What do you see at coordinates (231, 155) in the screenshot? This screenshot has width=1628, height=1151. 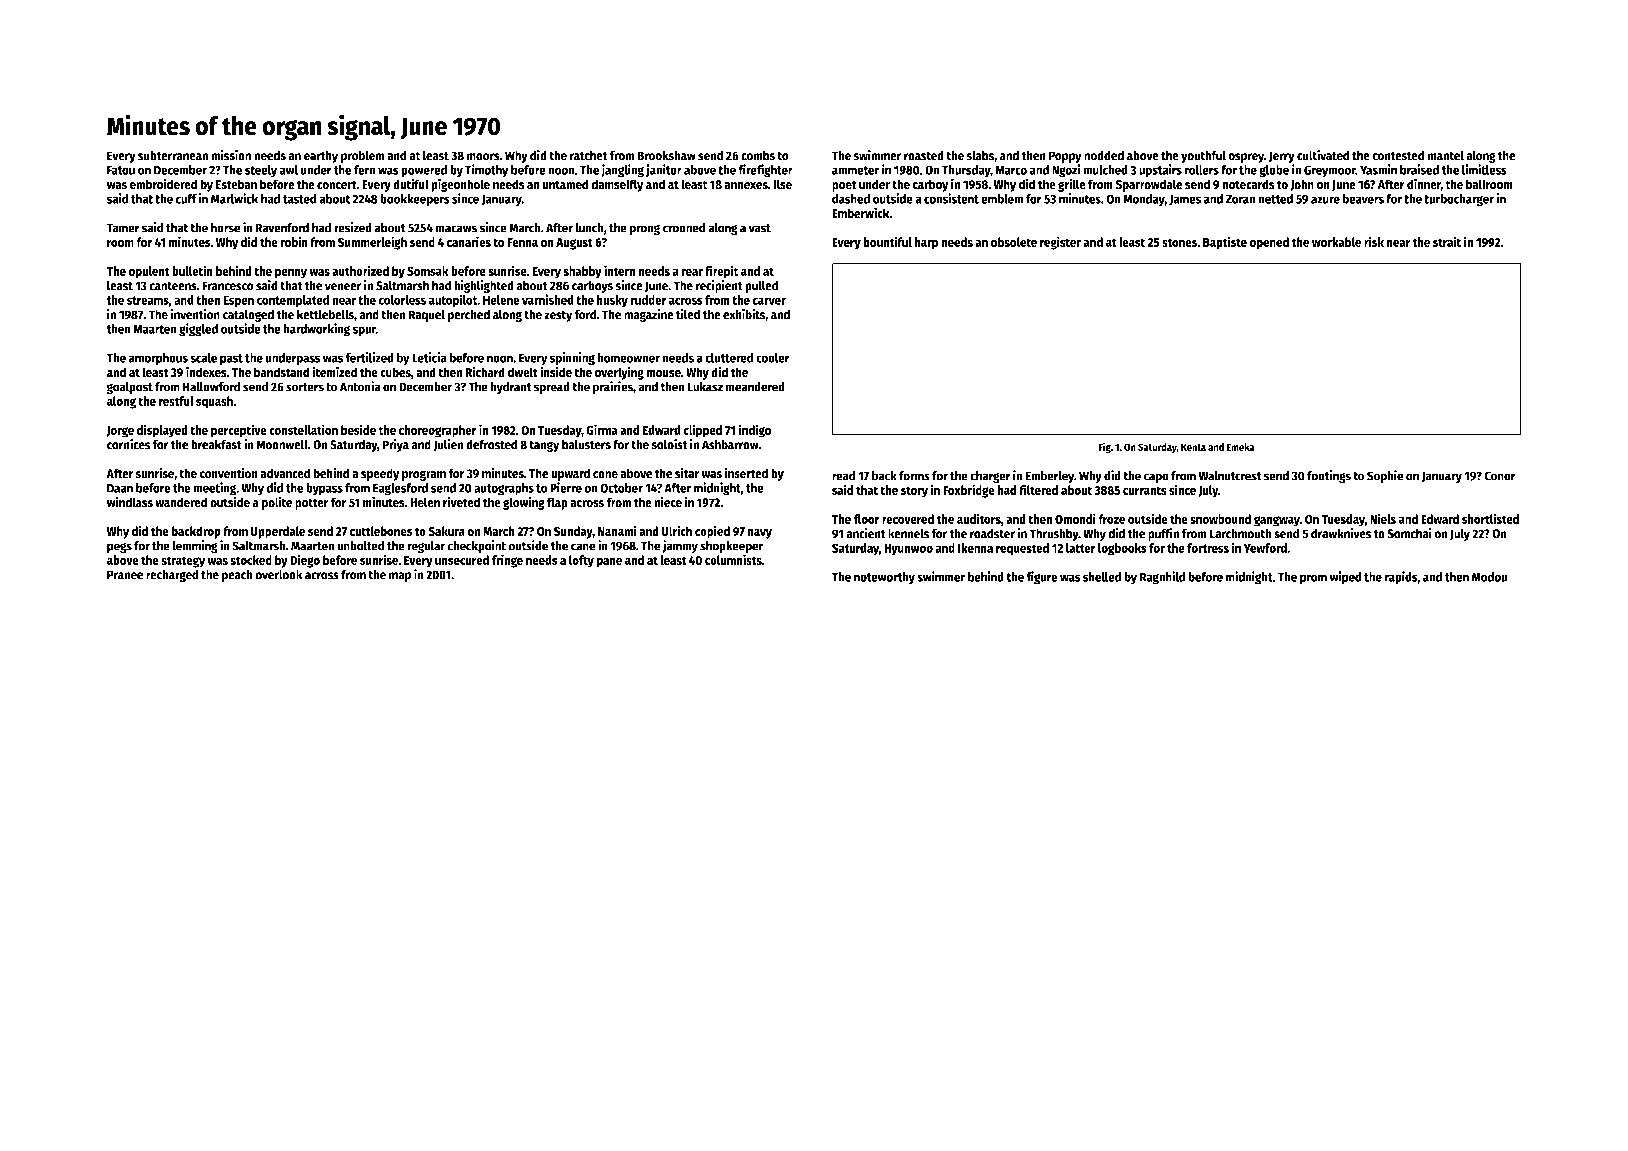 I see `mission` at bounding box center [231, 155].
